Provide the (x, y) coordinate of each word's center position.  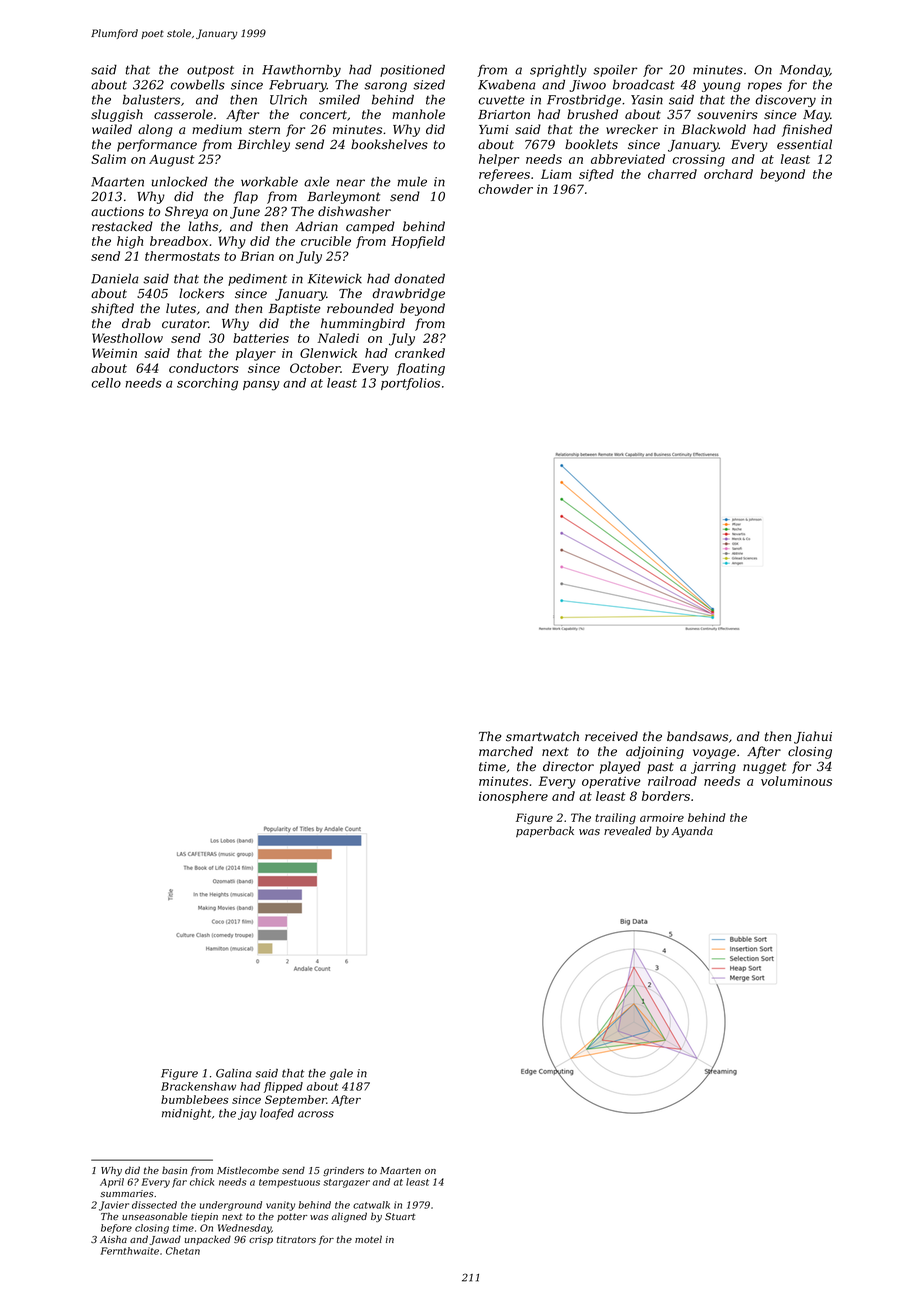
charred (672, 174)
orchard (728, 174)
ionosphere (513, 797)
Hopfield (418, 242)
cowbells (198, 84)
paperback (545, 832)
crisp (261, 1240)
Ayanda (692, 832)
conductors (204, 368)
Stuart (400, 1216)
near (350, 183)
